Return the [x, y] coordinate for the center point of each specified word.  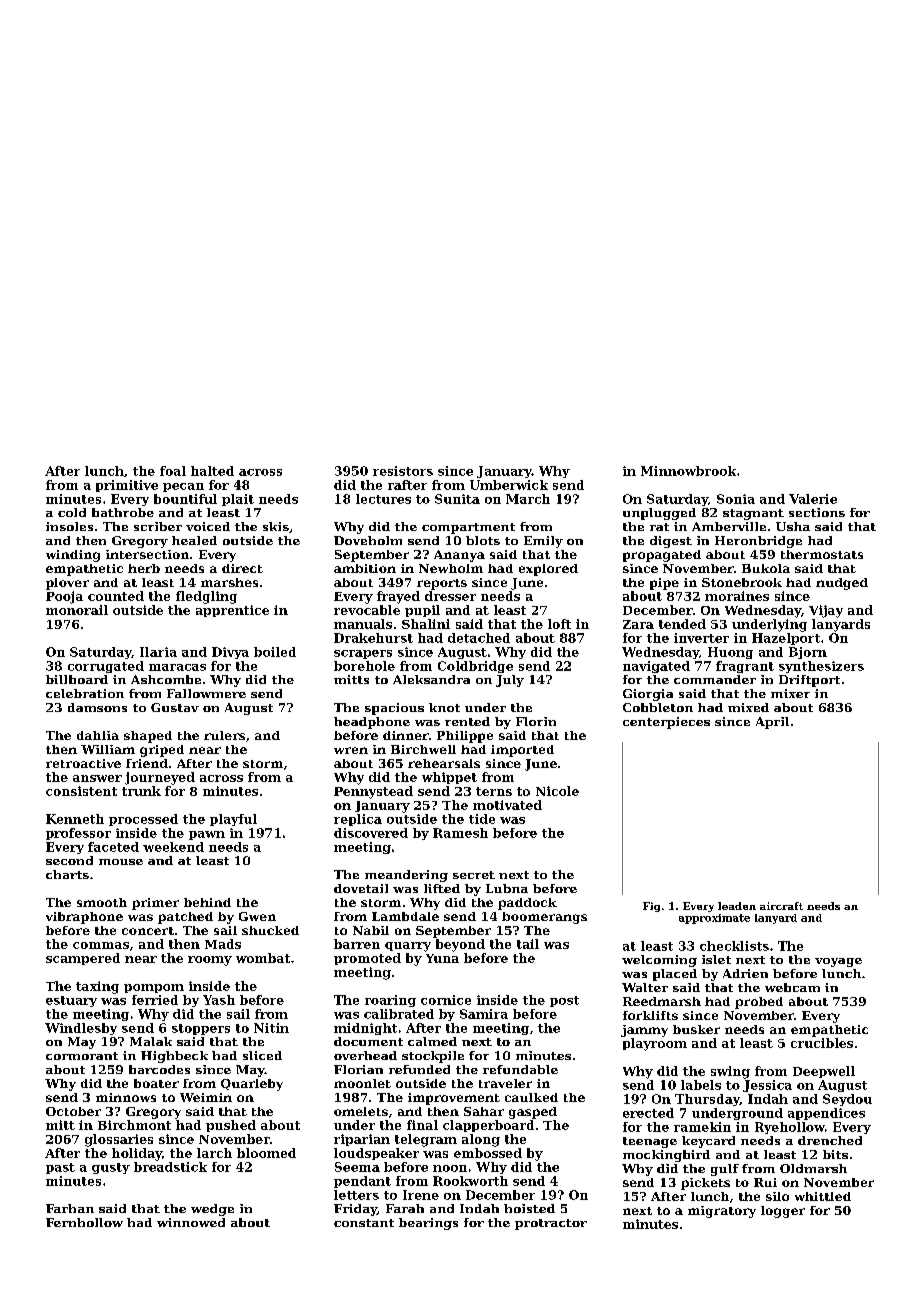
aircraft [781, 906]
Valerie [813, 499]
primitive [127, 486]
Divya [230, 653]
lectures [383, 499]
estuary [71, 1001]
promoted [367, 959]
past [60, 1168]
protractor [551, 1224]
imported [522, 751]
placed [675, 975]
